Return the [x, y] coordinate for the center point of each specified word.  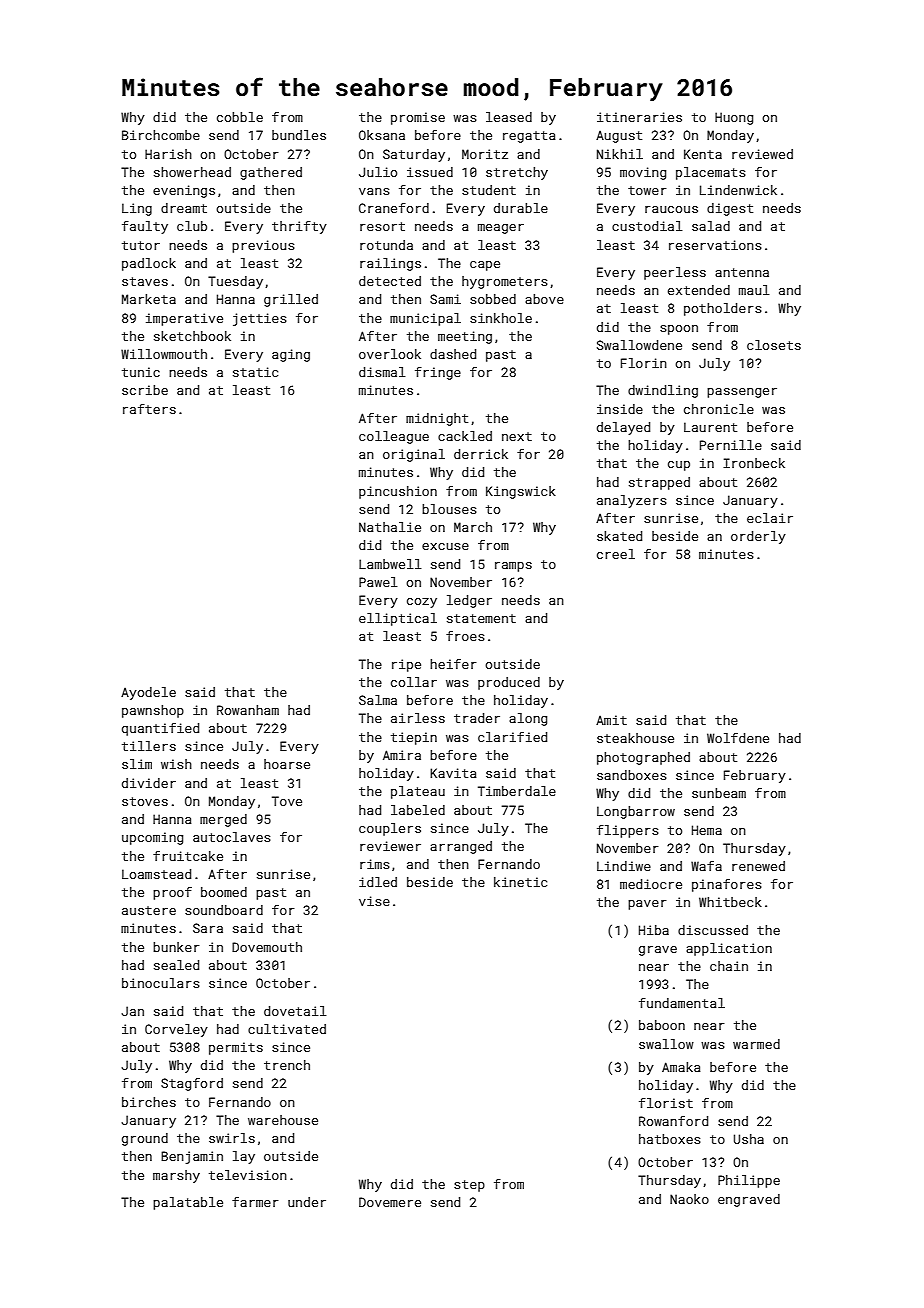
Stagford [192, 1084]
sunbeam [719, 793]
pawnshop [153, 711]
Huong [734, 118]
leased [509, 117]
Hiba [654, 930]
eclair [770, 518]
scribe [145, 390]
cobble [240, 117]
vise [374, 901]
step [469, 1186]
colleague [394, 437]
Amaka [681, 1067]
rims [375, 864]
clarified [512, 737]
